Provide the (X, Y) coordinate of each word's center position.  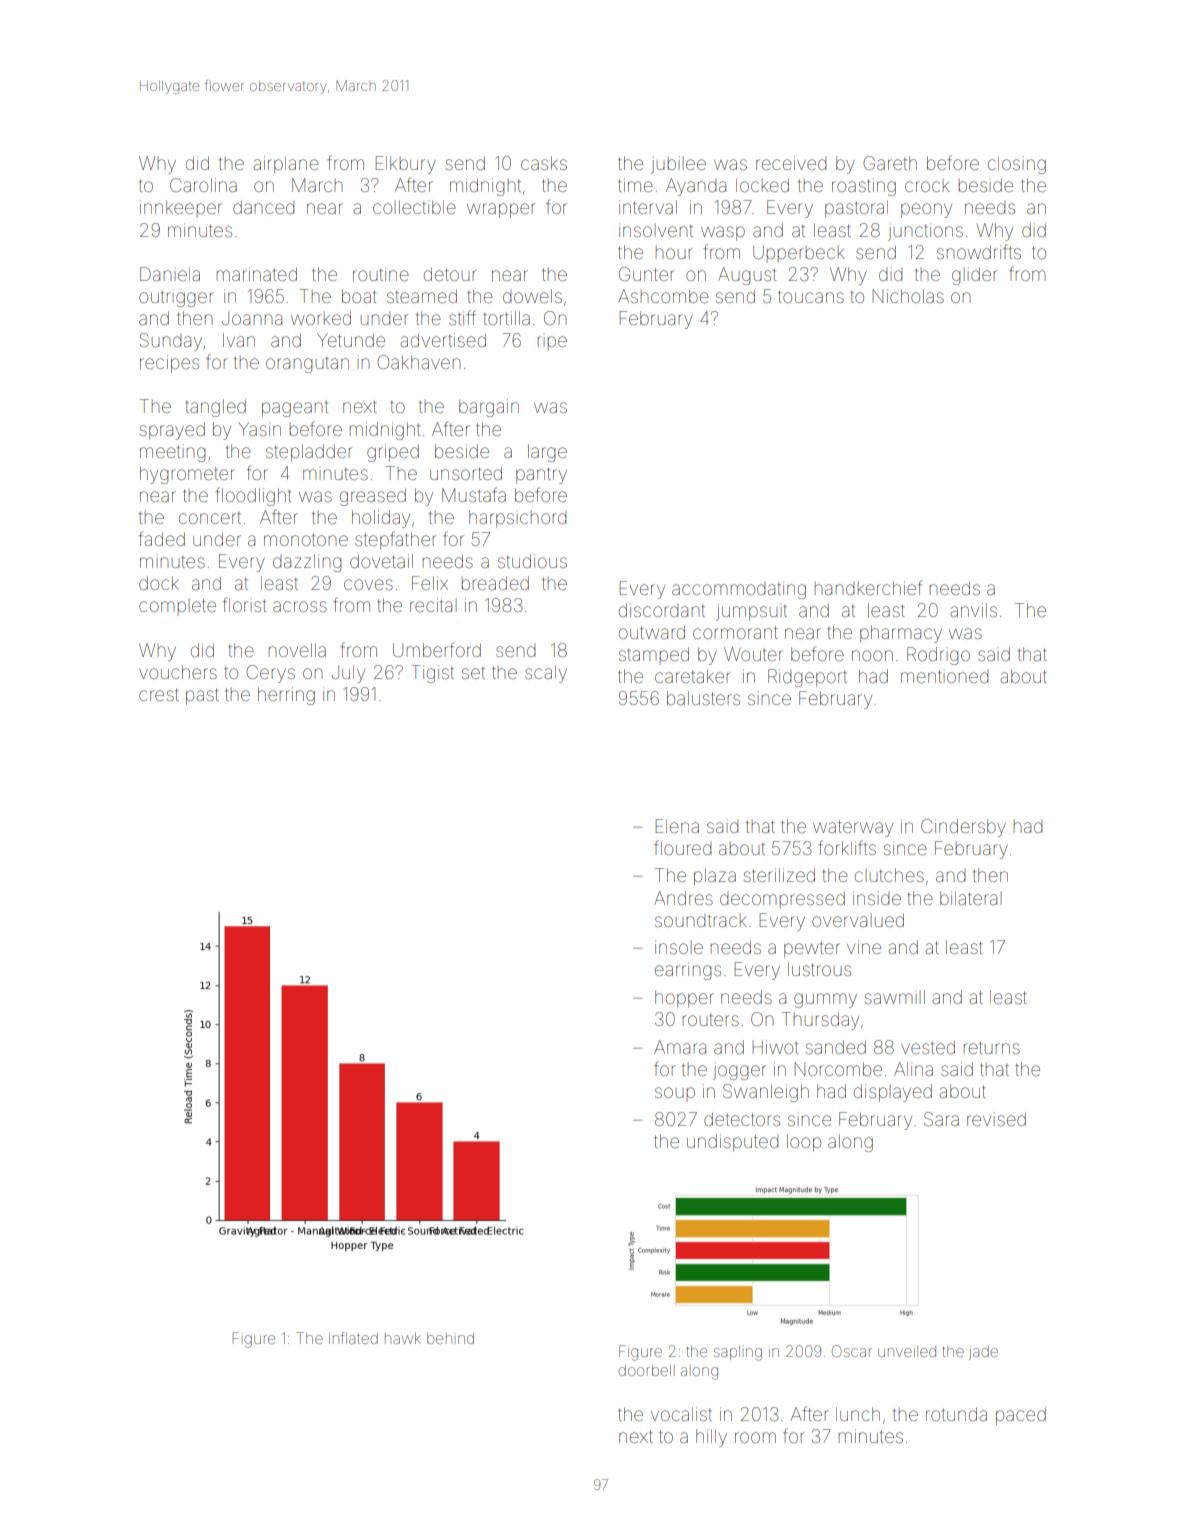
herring (286, 696)
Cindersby (963, 828)
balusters (703, 698)
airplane (286, 165)
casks (544, 163)
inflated (353, 1338)
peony (926, 210)
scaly (546, 674)
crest (159, 694)
